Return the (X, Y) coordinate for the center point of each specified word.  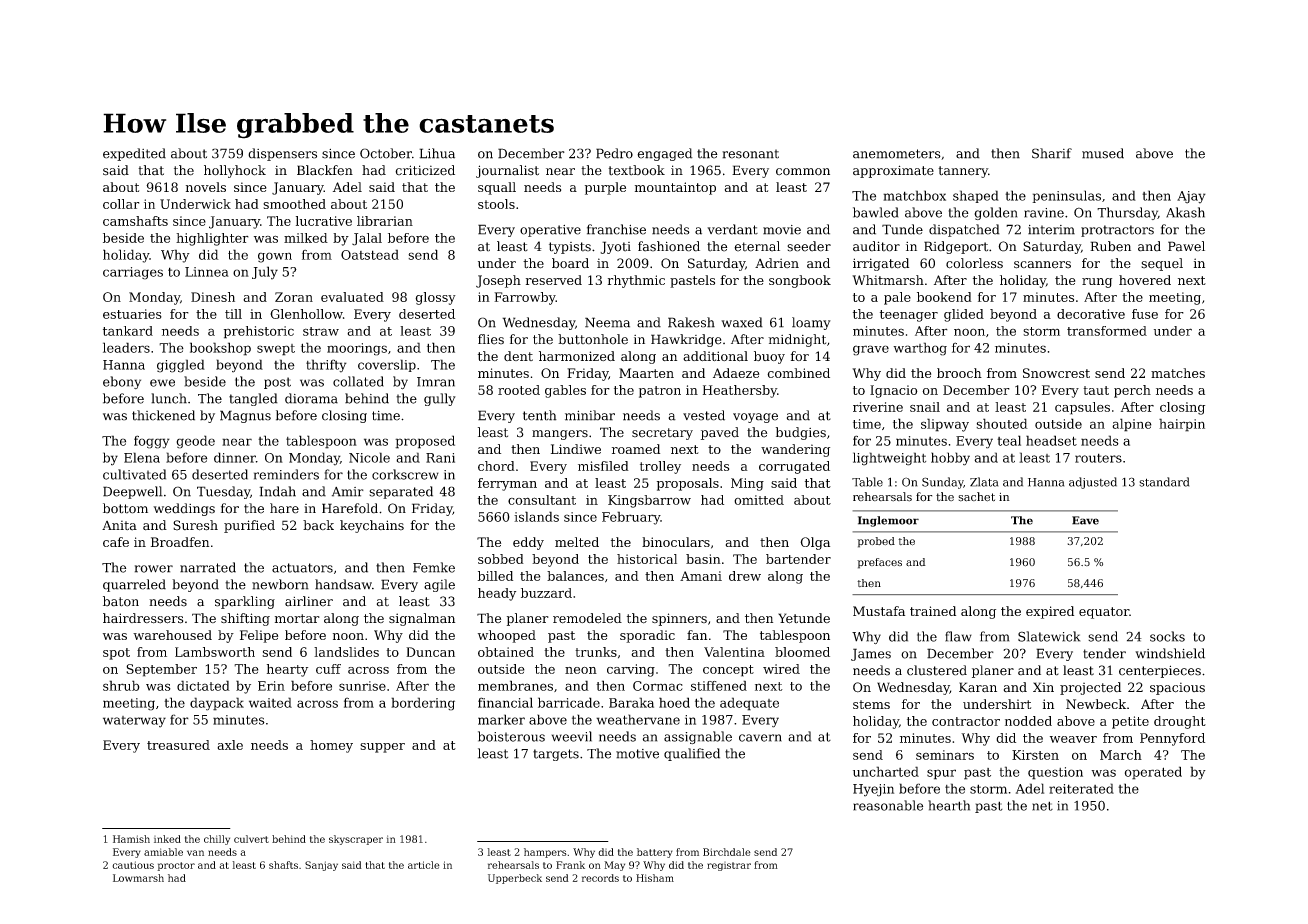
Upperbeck (515, 879)
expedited (134, 154)
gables (565, 391)
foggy (152, 442)
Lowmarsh (138, 878)
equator (1104, 613)
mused (1103, 153)
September (161, 670)
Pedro (614, 153)
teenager (909, 316)
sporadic (647, 636)
